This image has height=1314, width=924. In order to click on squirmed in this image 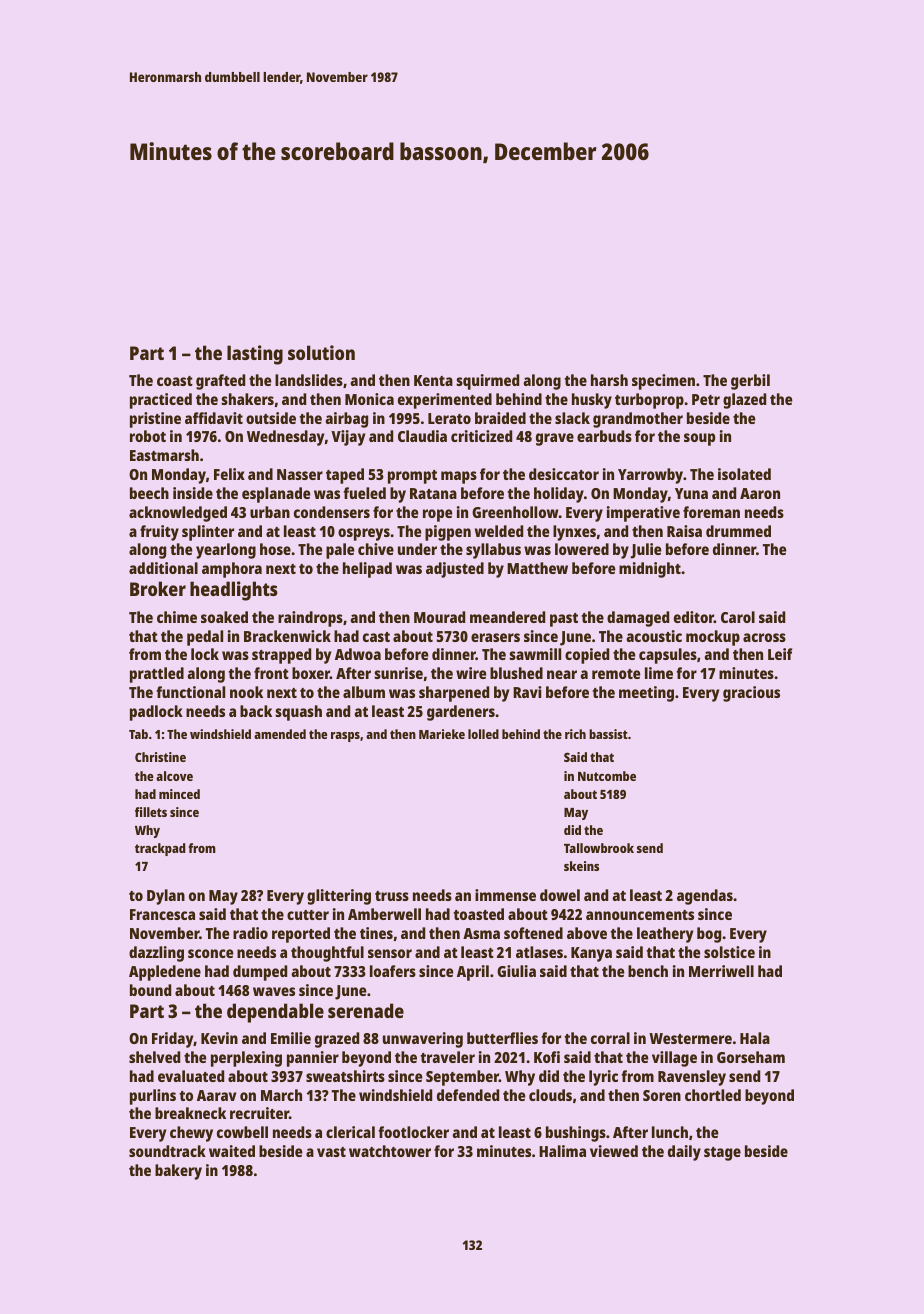, I will do `click(487, 382)`.
